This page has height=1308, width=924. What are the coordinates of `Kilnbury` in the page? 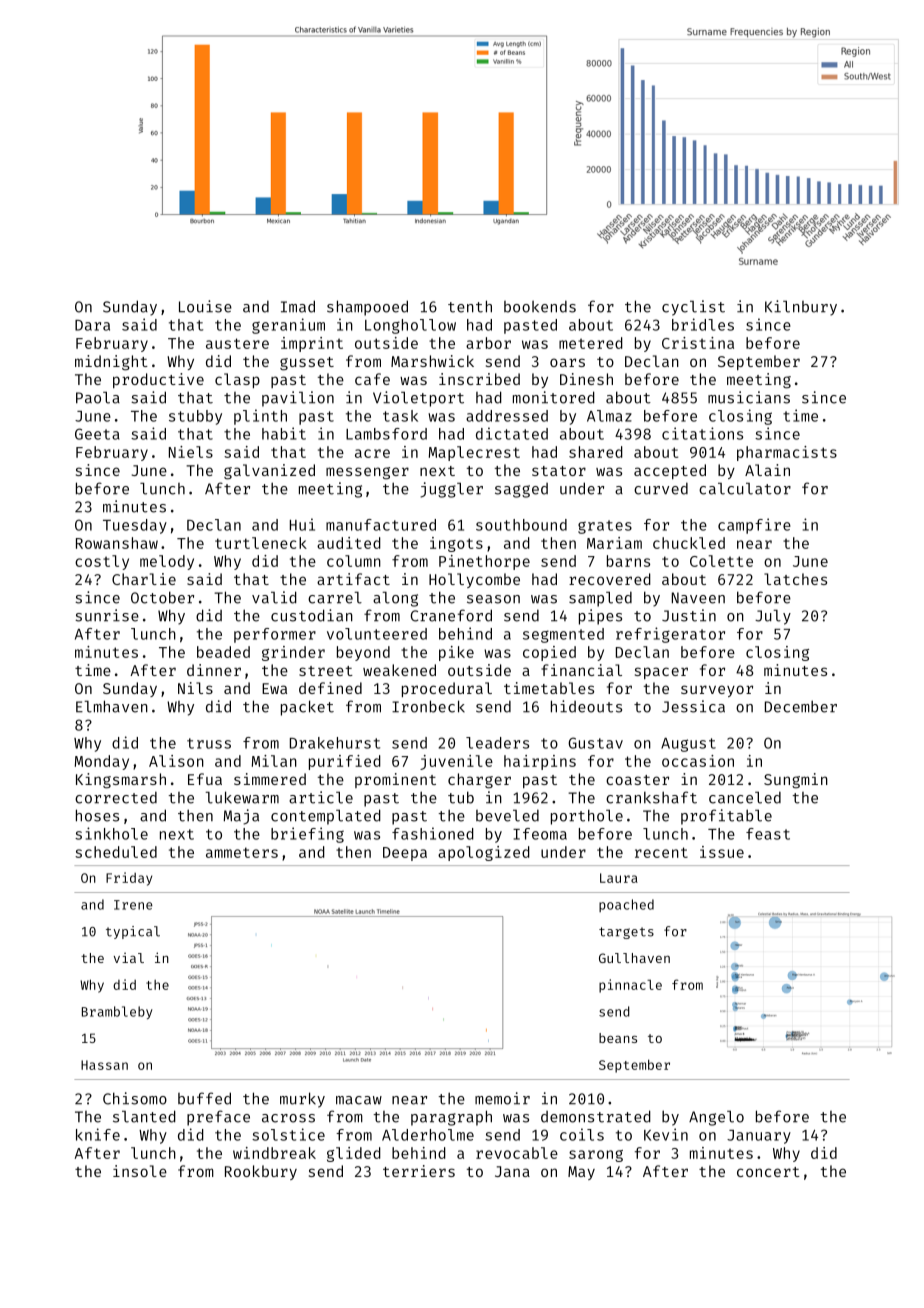 It's located at (801, 308).
